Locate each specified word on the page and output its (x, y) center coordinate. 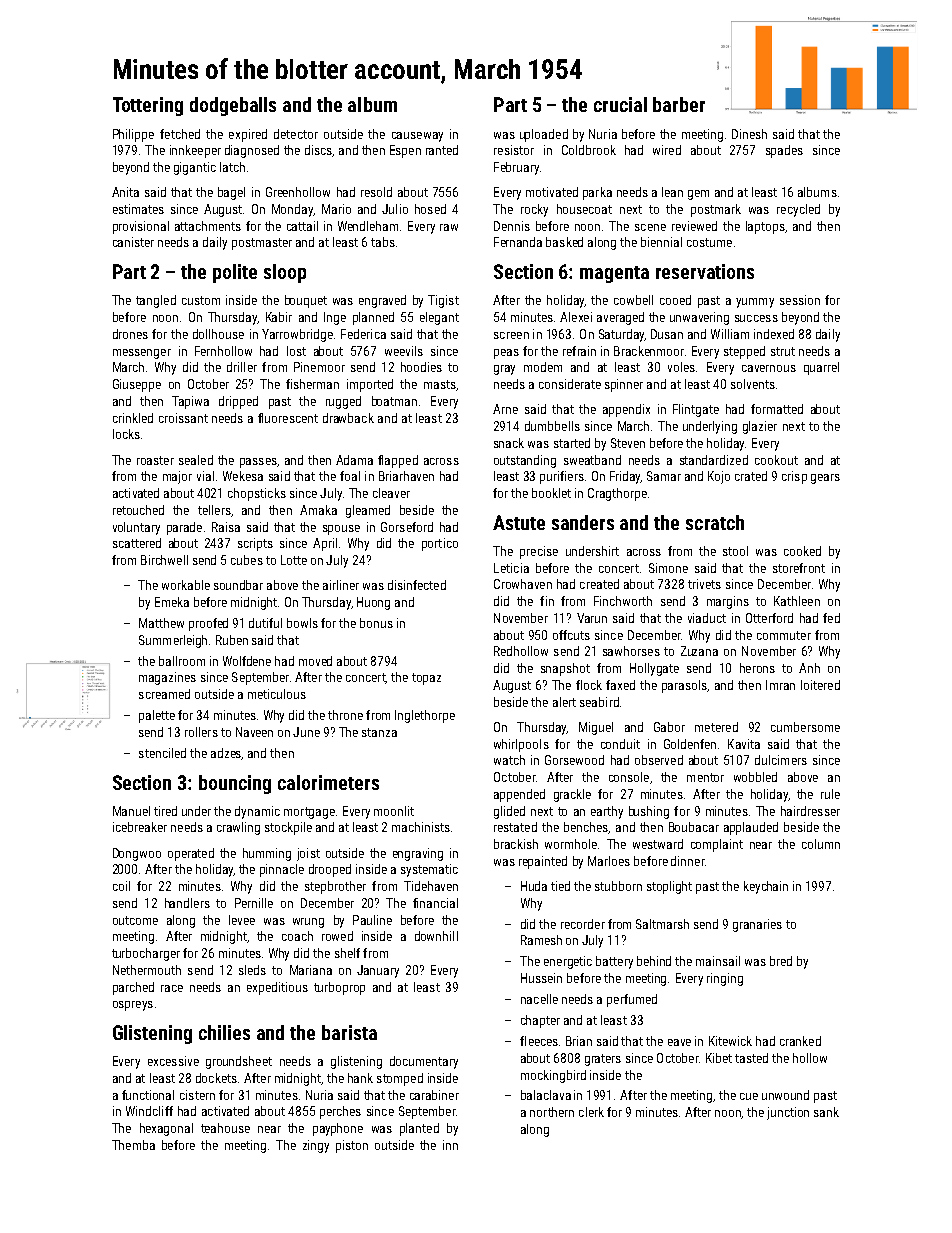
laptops (765, 227)
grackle (572, 795)
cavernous (769, 368)
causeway (417, 137)
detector (296, 134)
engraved (382, 301)
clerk (591, 1112)
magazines (167, 678)
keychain (766, 887)
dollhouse (218, 334)
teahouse (225, 1128)
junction (788, 1113)
